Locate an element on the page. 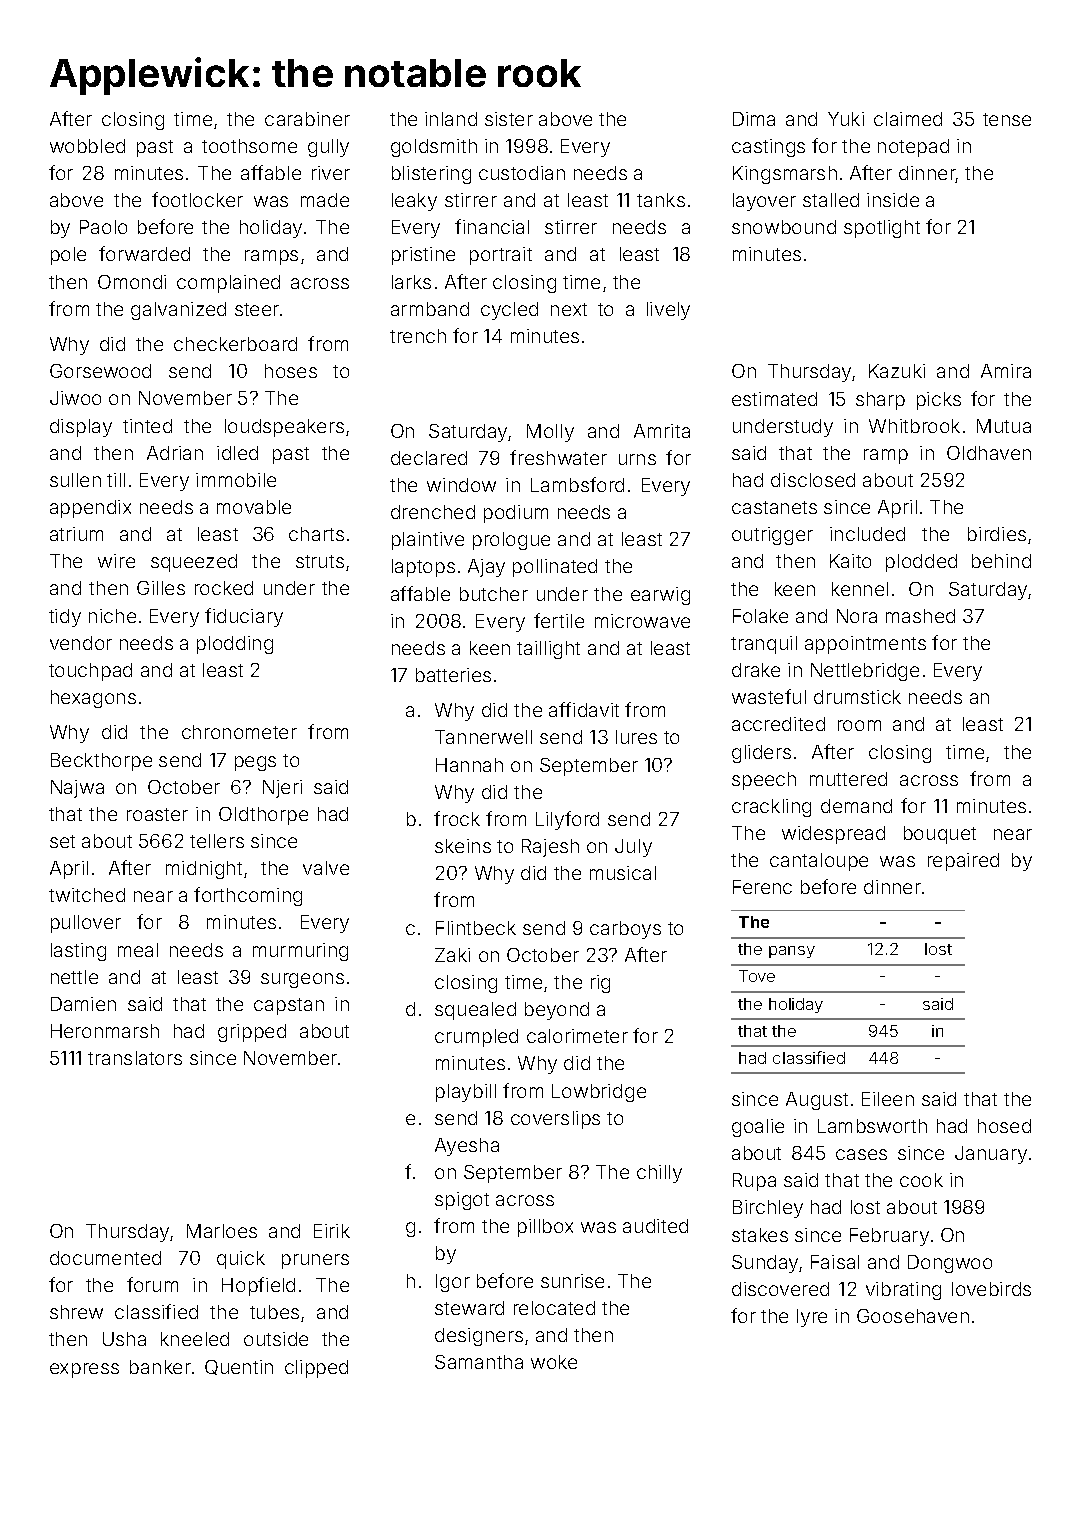  loudspeakers is located at coordinates (284, 428).
